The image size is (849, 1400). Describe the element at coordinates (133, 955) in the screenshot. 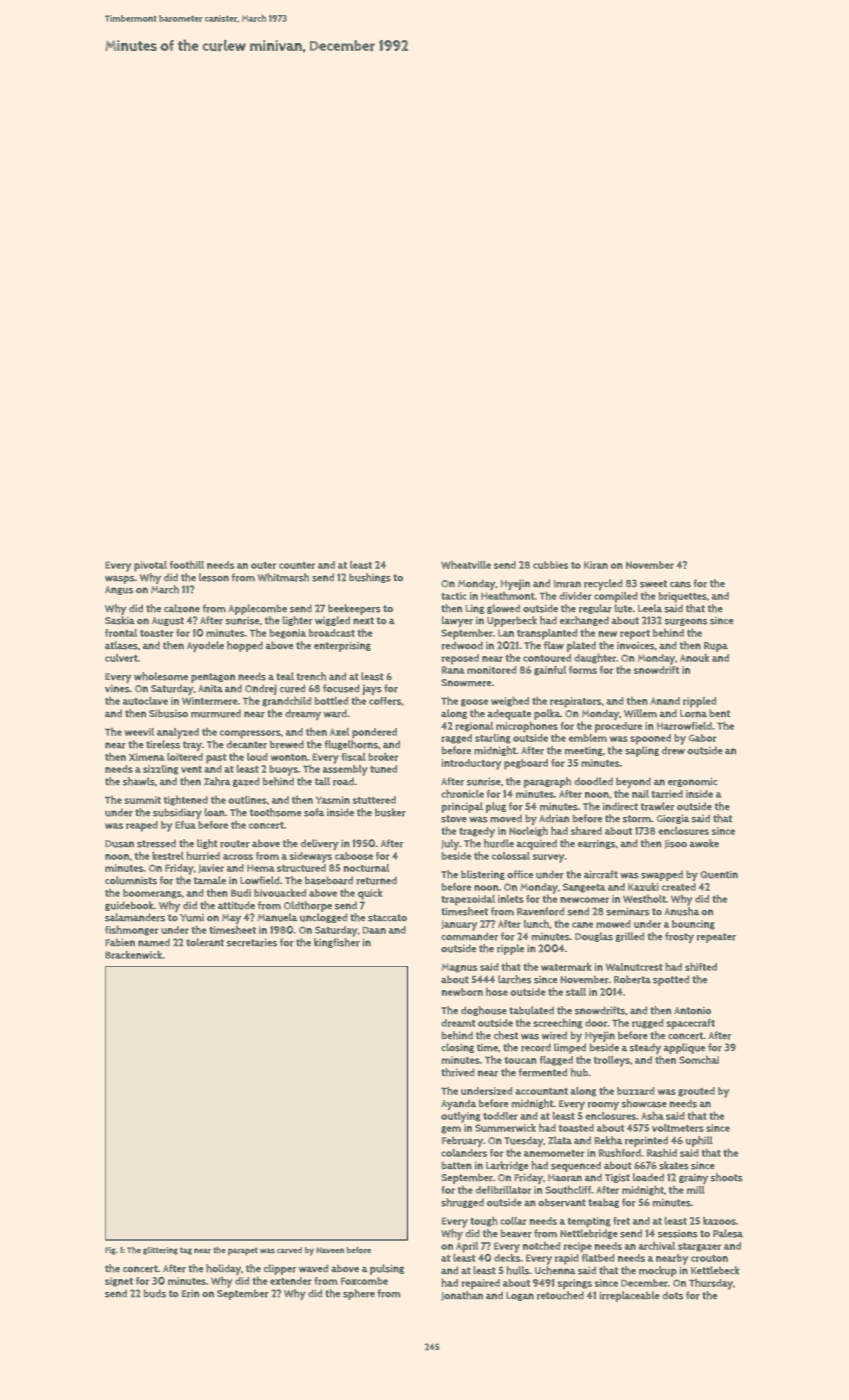

I see `Brackenwick` at that location.
